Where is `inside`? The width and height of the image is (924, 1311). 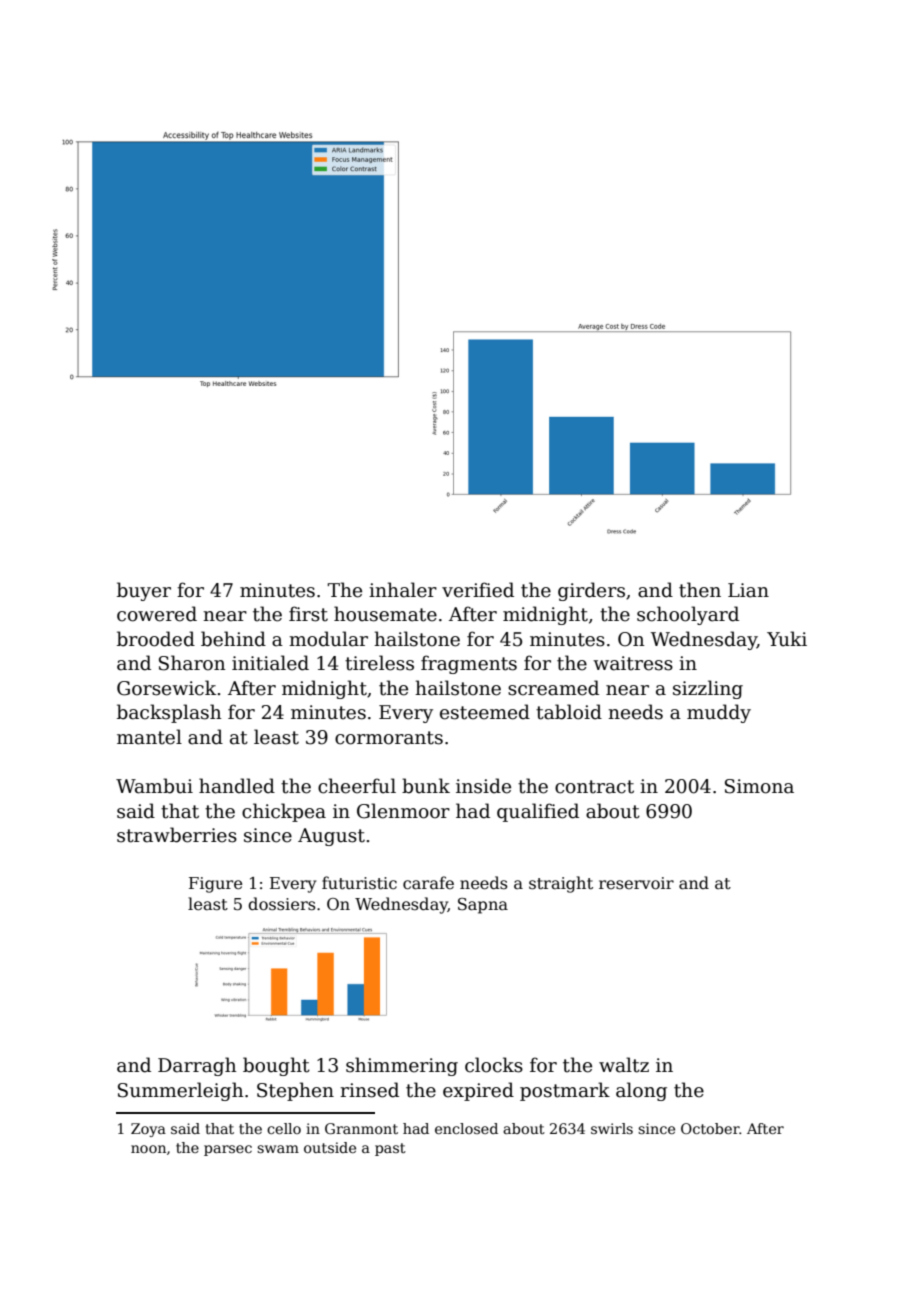 inside is located at coordinates (483, 786).
